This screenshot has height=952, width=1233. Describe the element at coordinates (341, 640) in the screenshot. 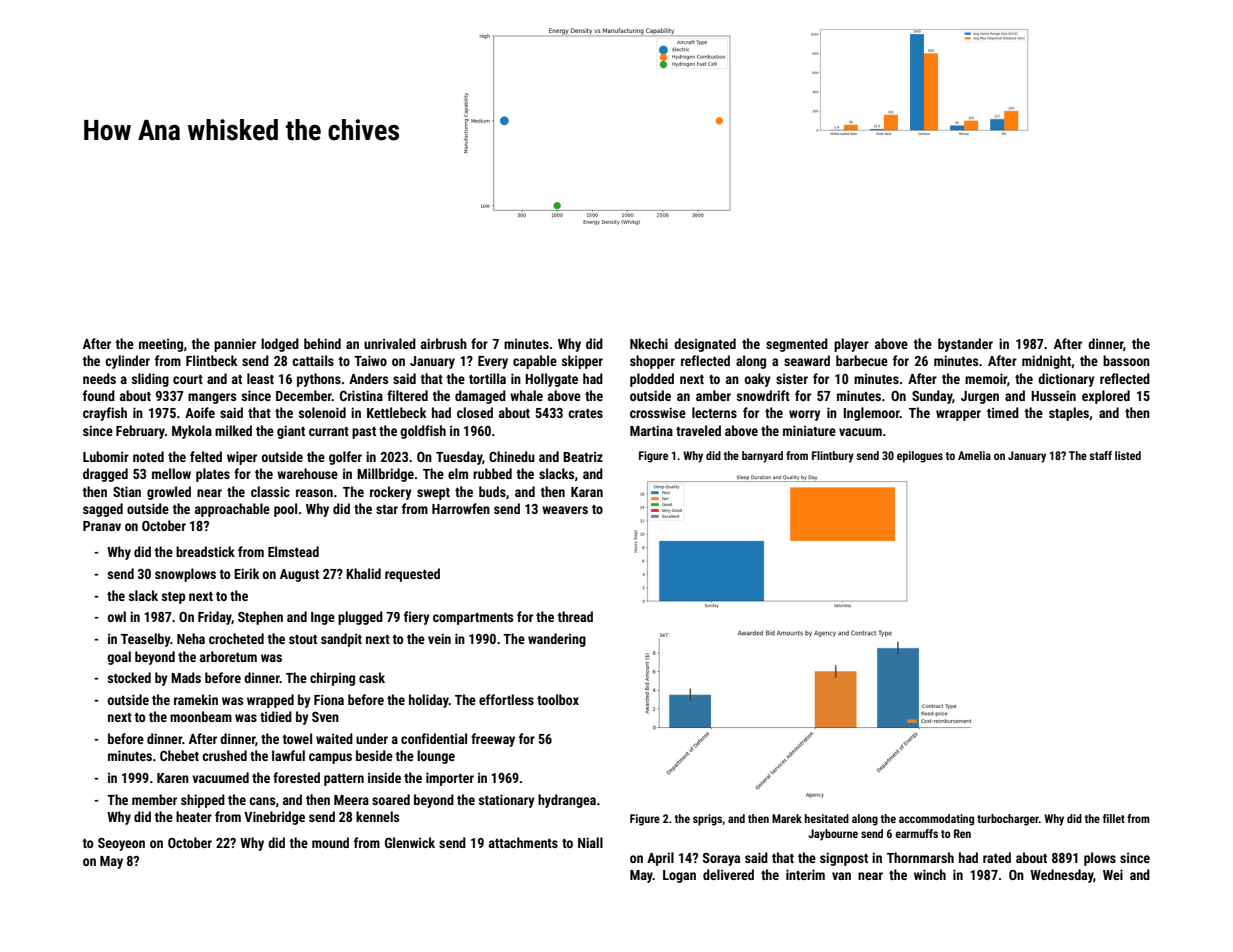

I see `sandpit` at that location.
